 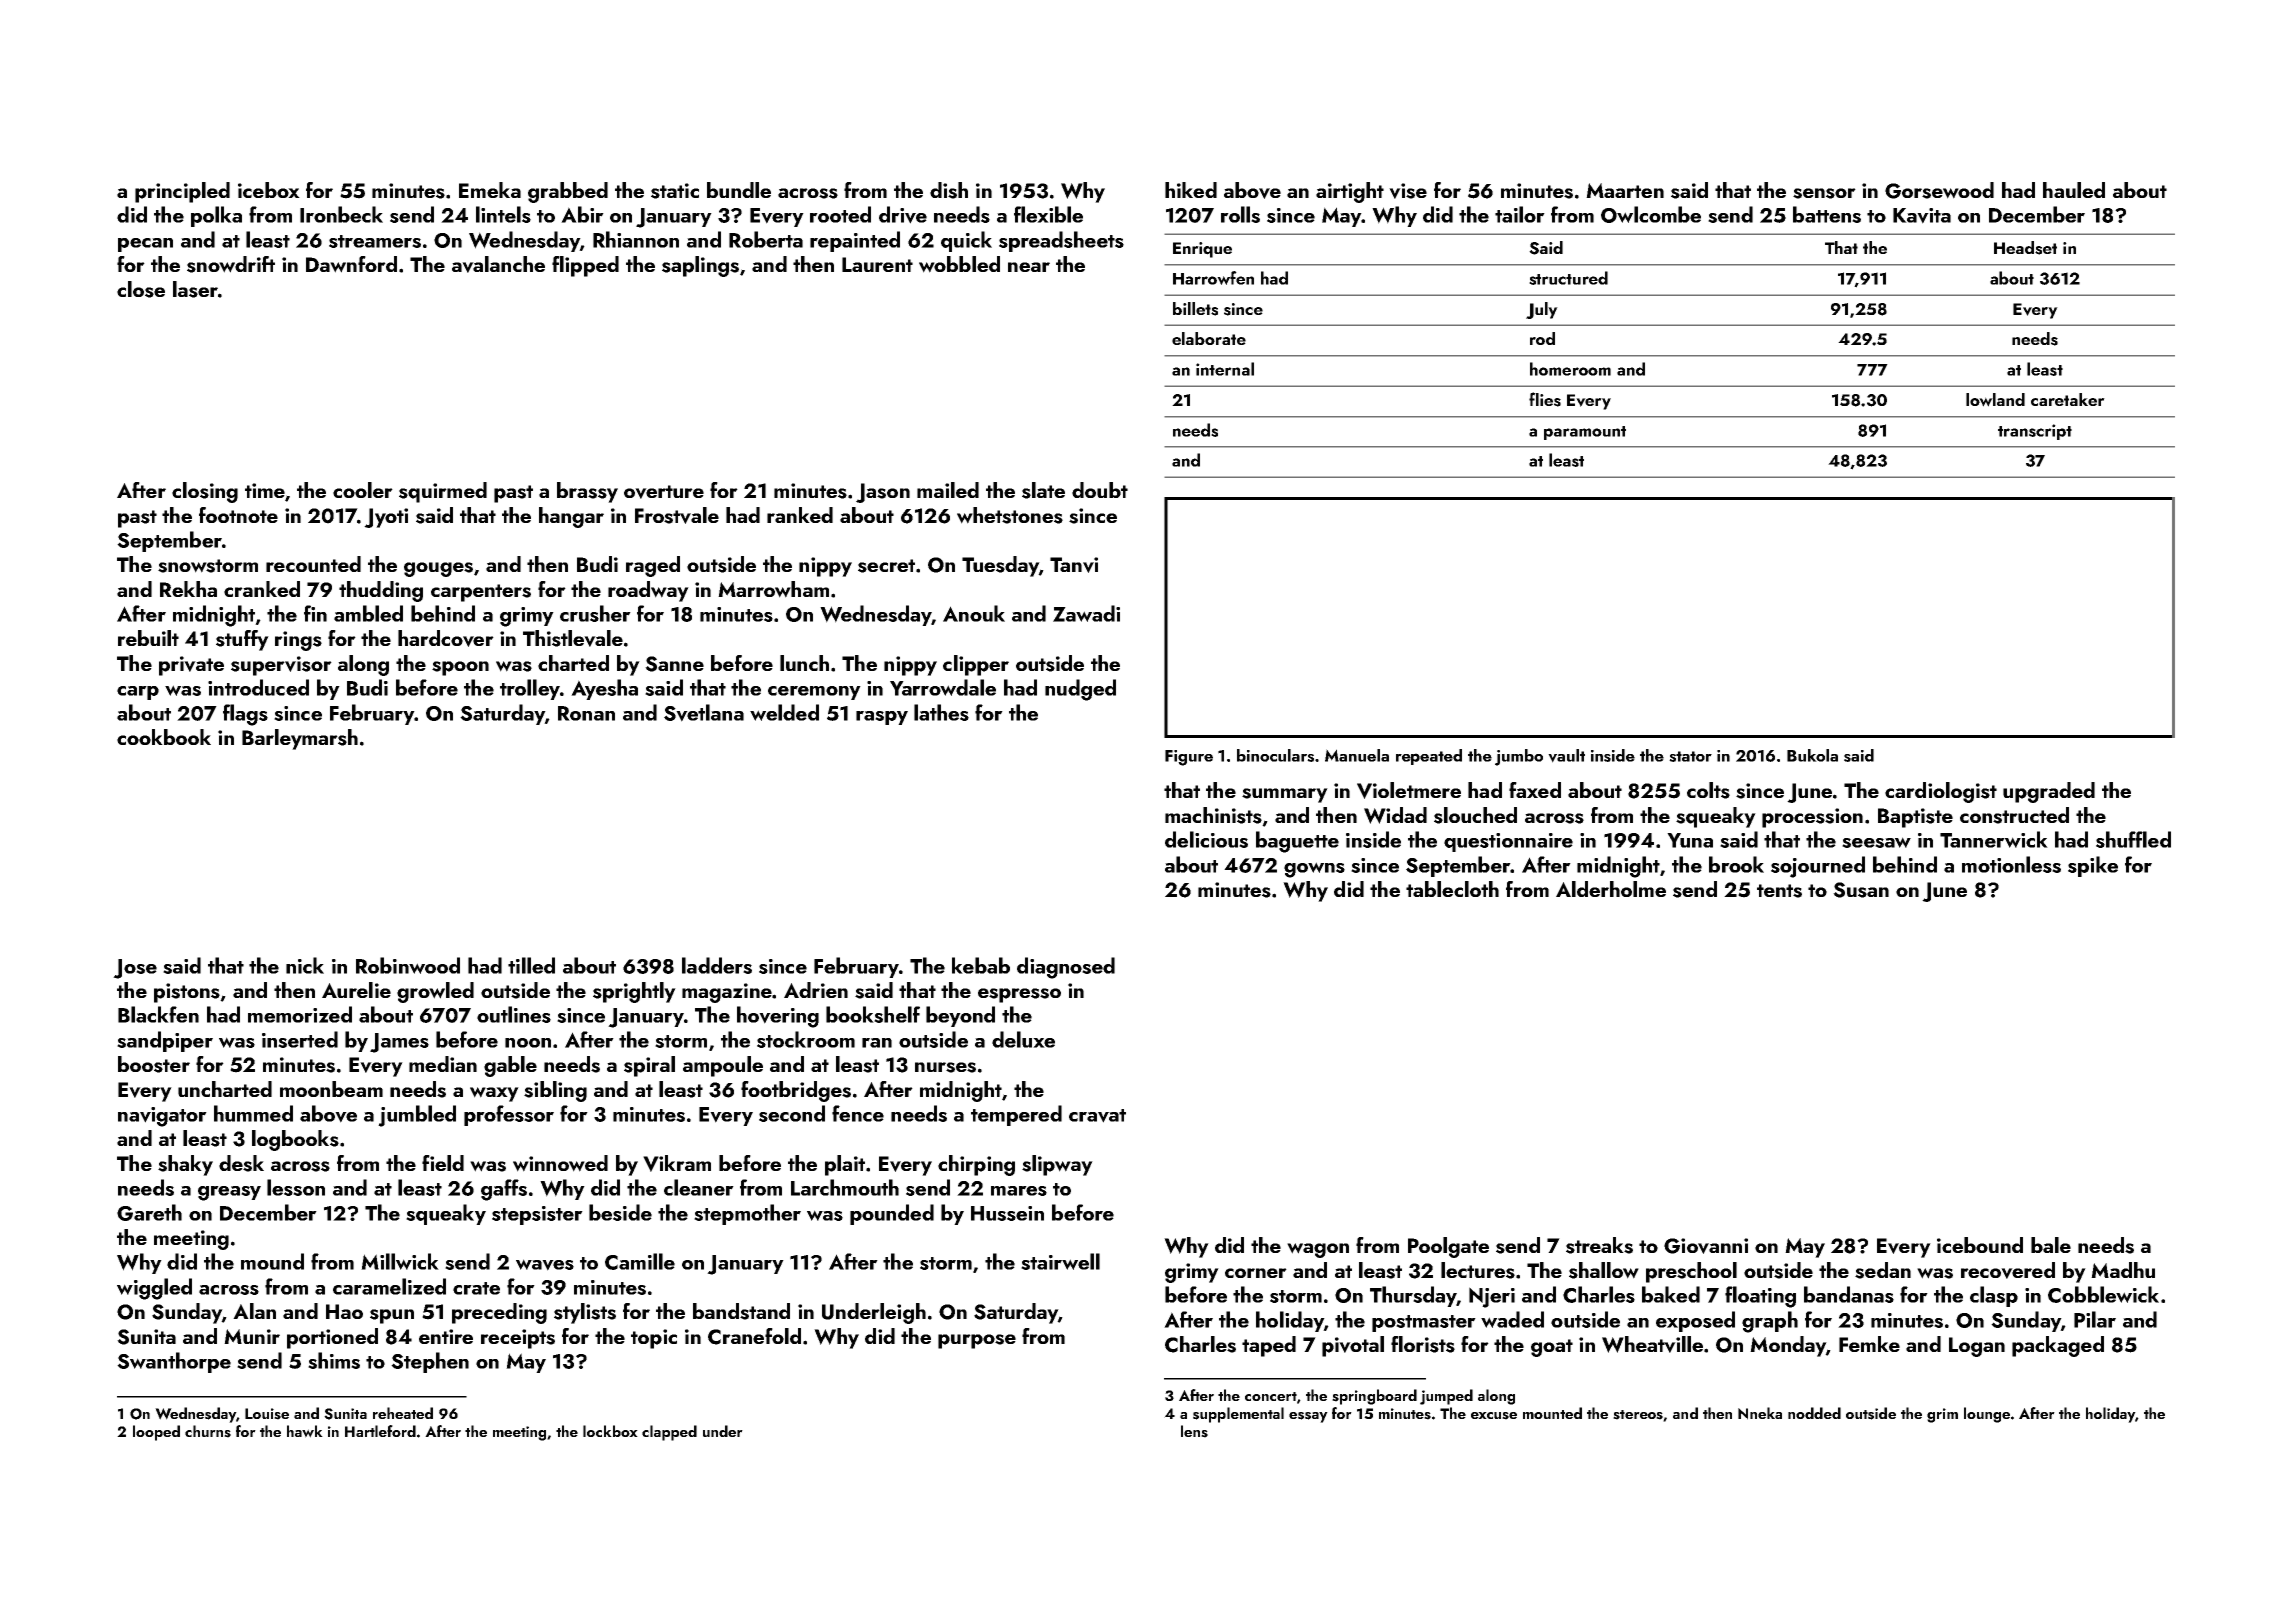 What do you see at coordinates (877, 264) in the page?
I see `Laurent` at bounding box center [877, 264].
